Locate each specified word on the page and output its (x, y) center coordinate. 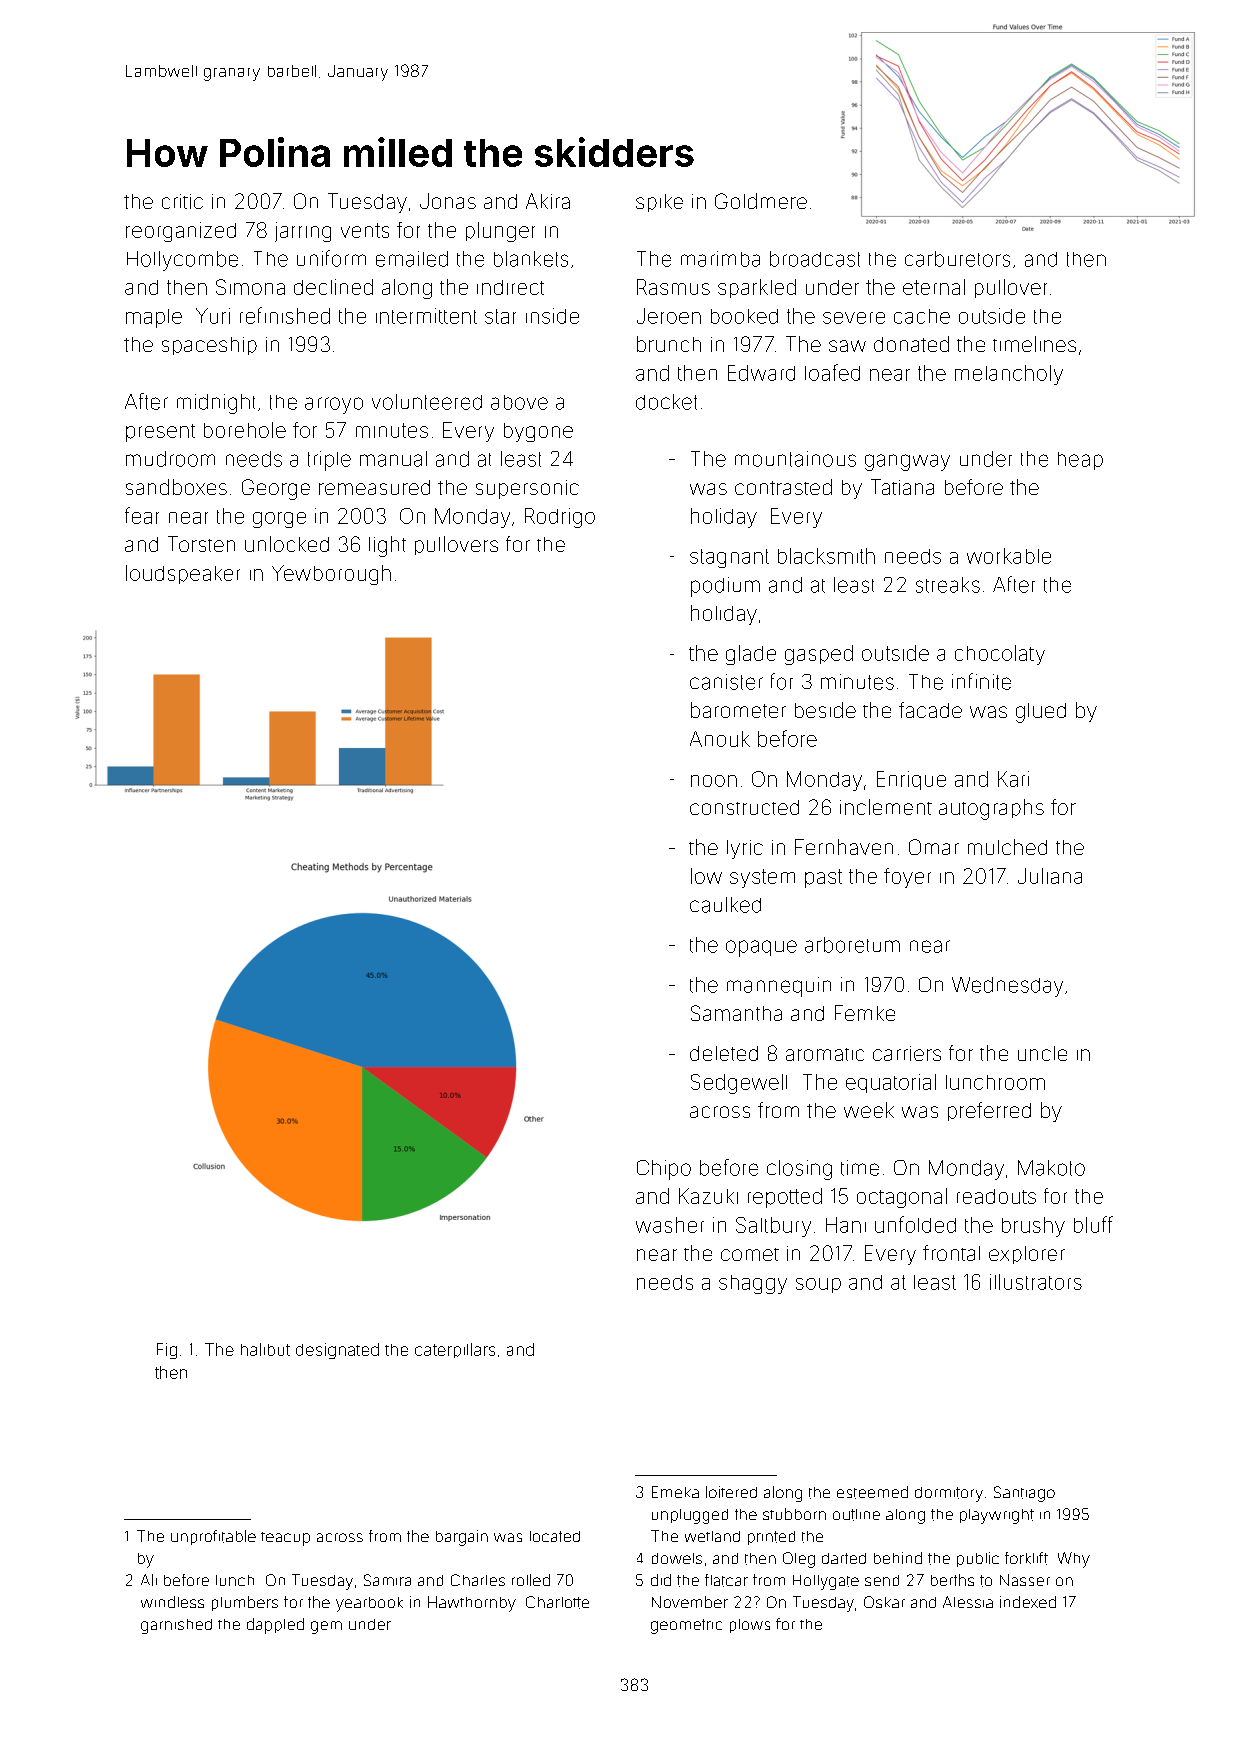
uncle (1042, 1053)
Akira (548, 201)
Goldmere (761, 201)
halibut (265, 1349)
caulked (725, 905)
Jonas (448, 201)
